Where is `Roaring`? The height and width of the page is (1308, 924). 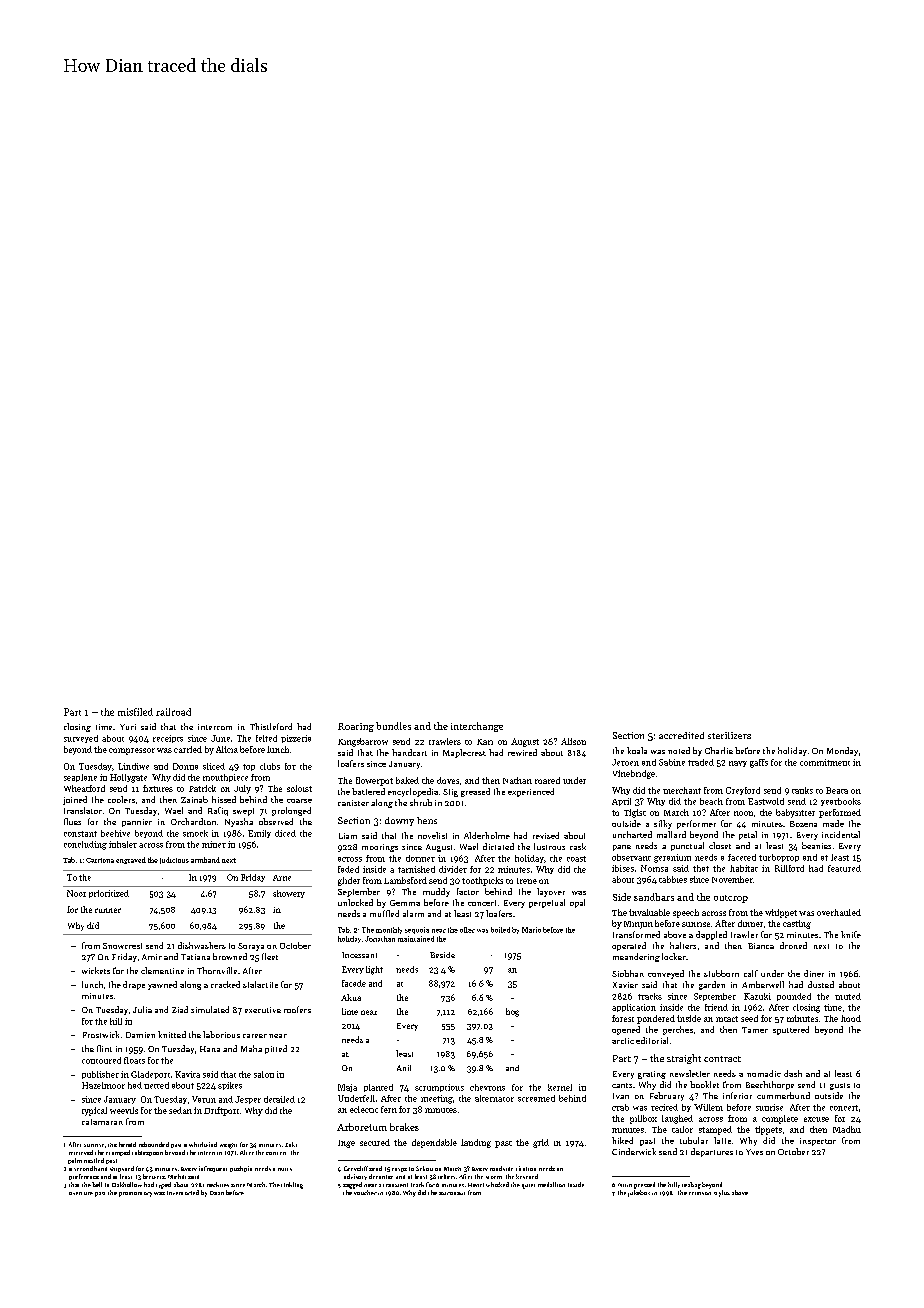 Roaring is located at coordinates (356, 727).
